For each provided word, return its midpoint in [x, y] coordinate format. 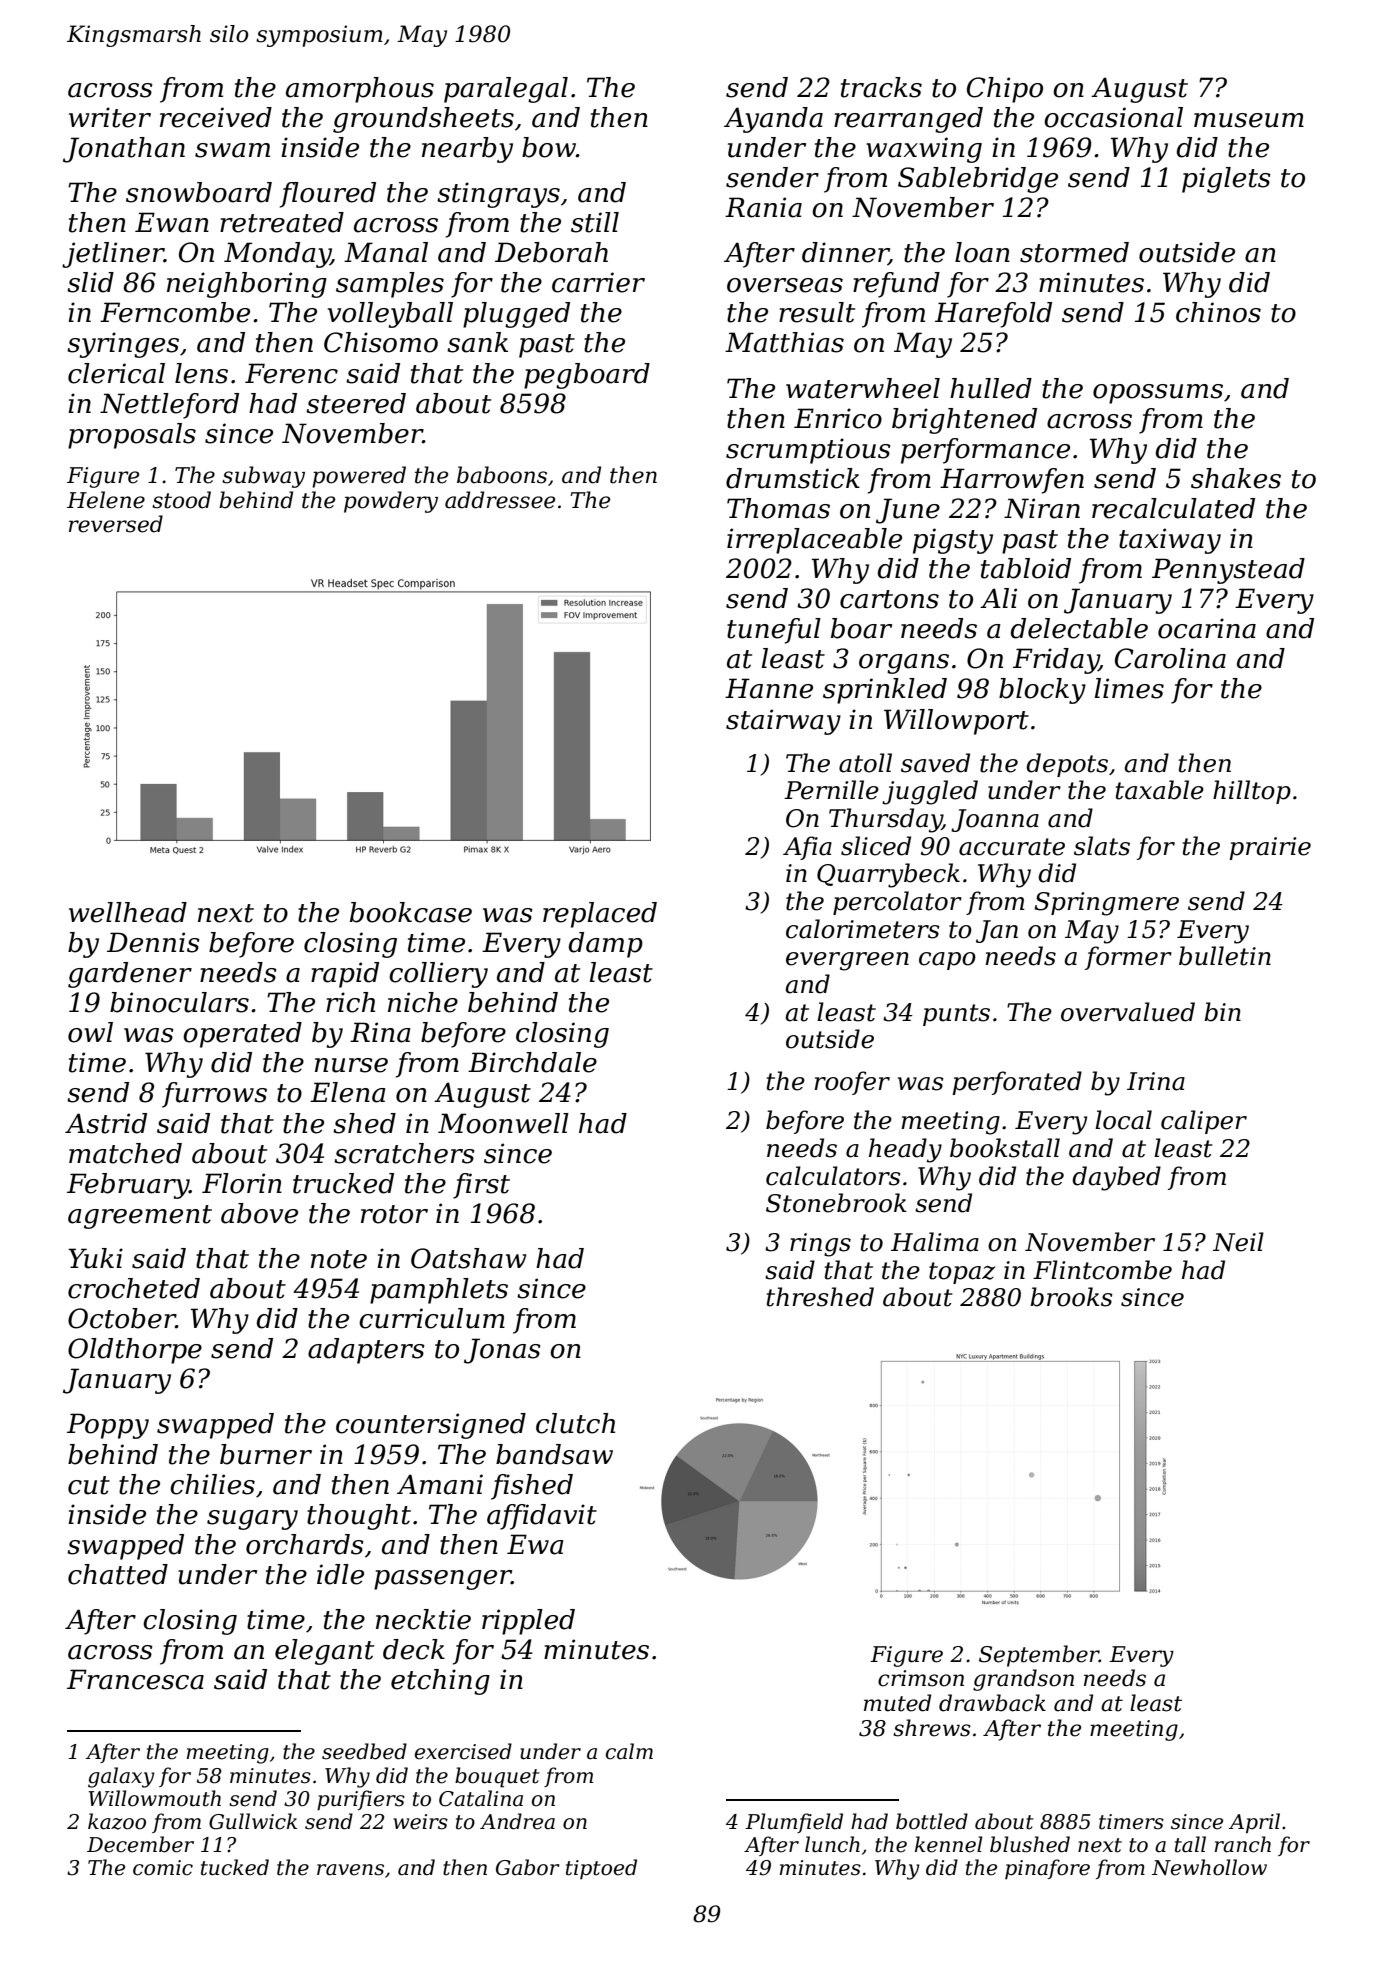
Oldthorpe [135, 1351]
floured [328, 195]
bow [549, 147]
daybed [1116, 1178]
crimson [921, 1678]
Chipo [1005, 90]
